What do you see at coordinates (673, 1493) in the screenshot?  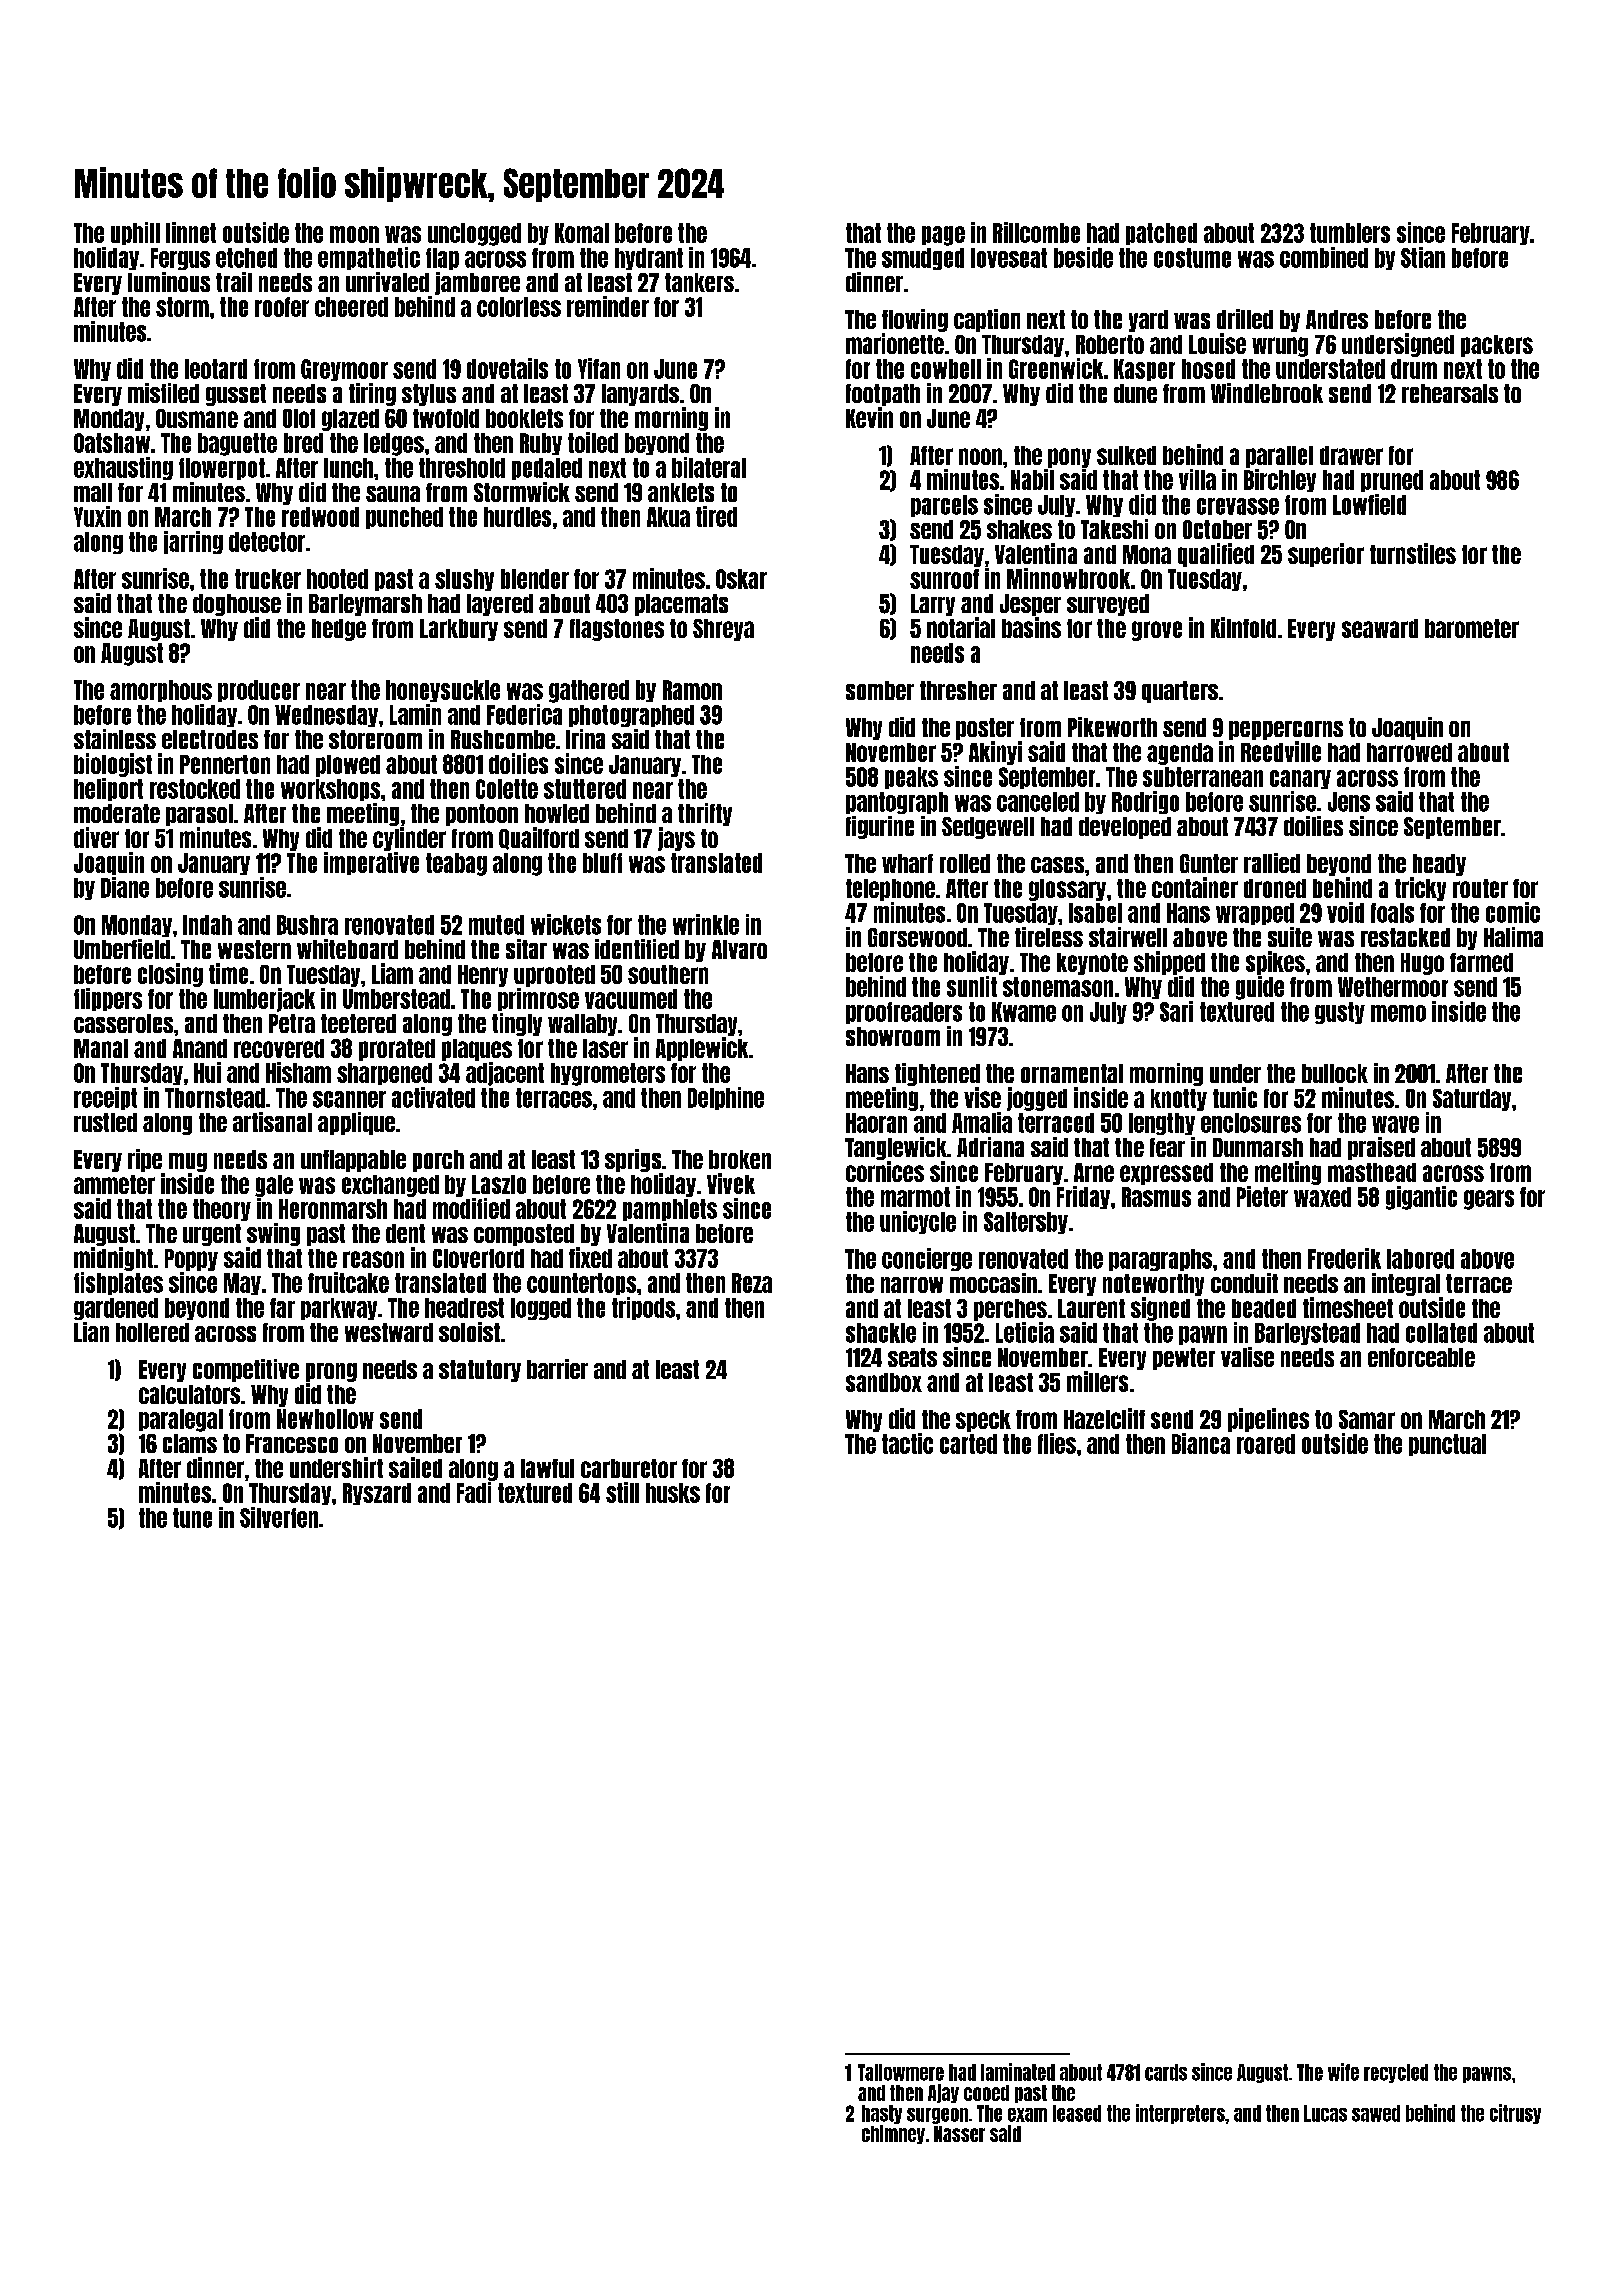 I see `husks` at bounding box center [673, 1493].
